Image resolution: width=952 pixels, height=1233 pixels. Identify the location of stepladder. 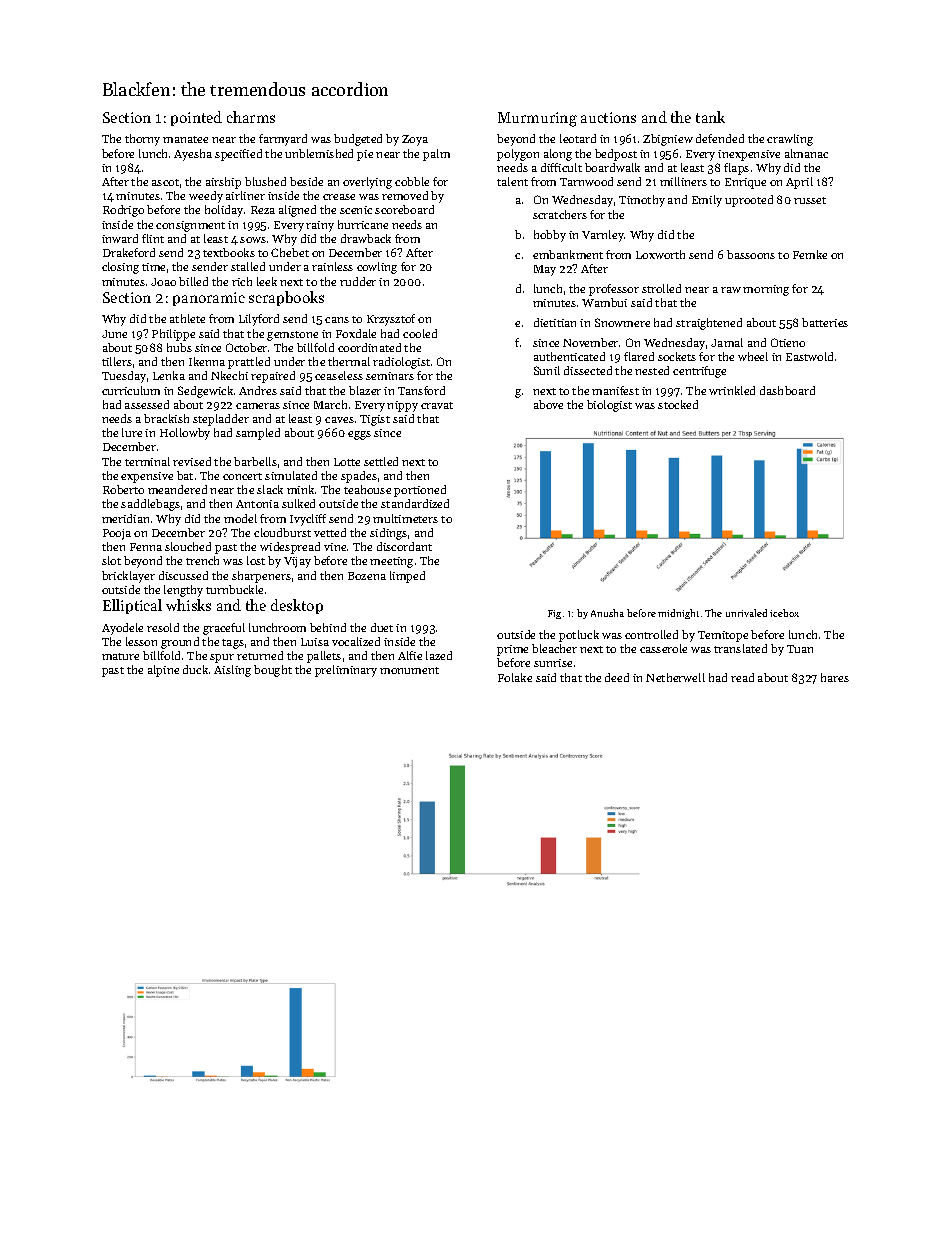
(221, 420).
